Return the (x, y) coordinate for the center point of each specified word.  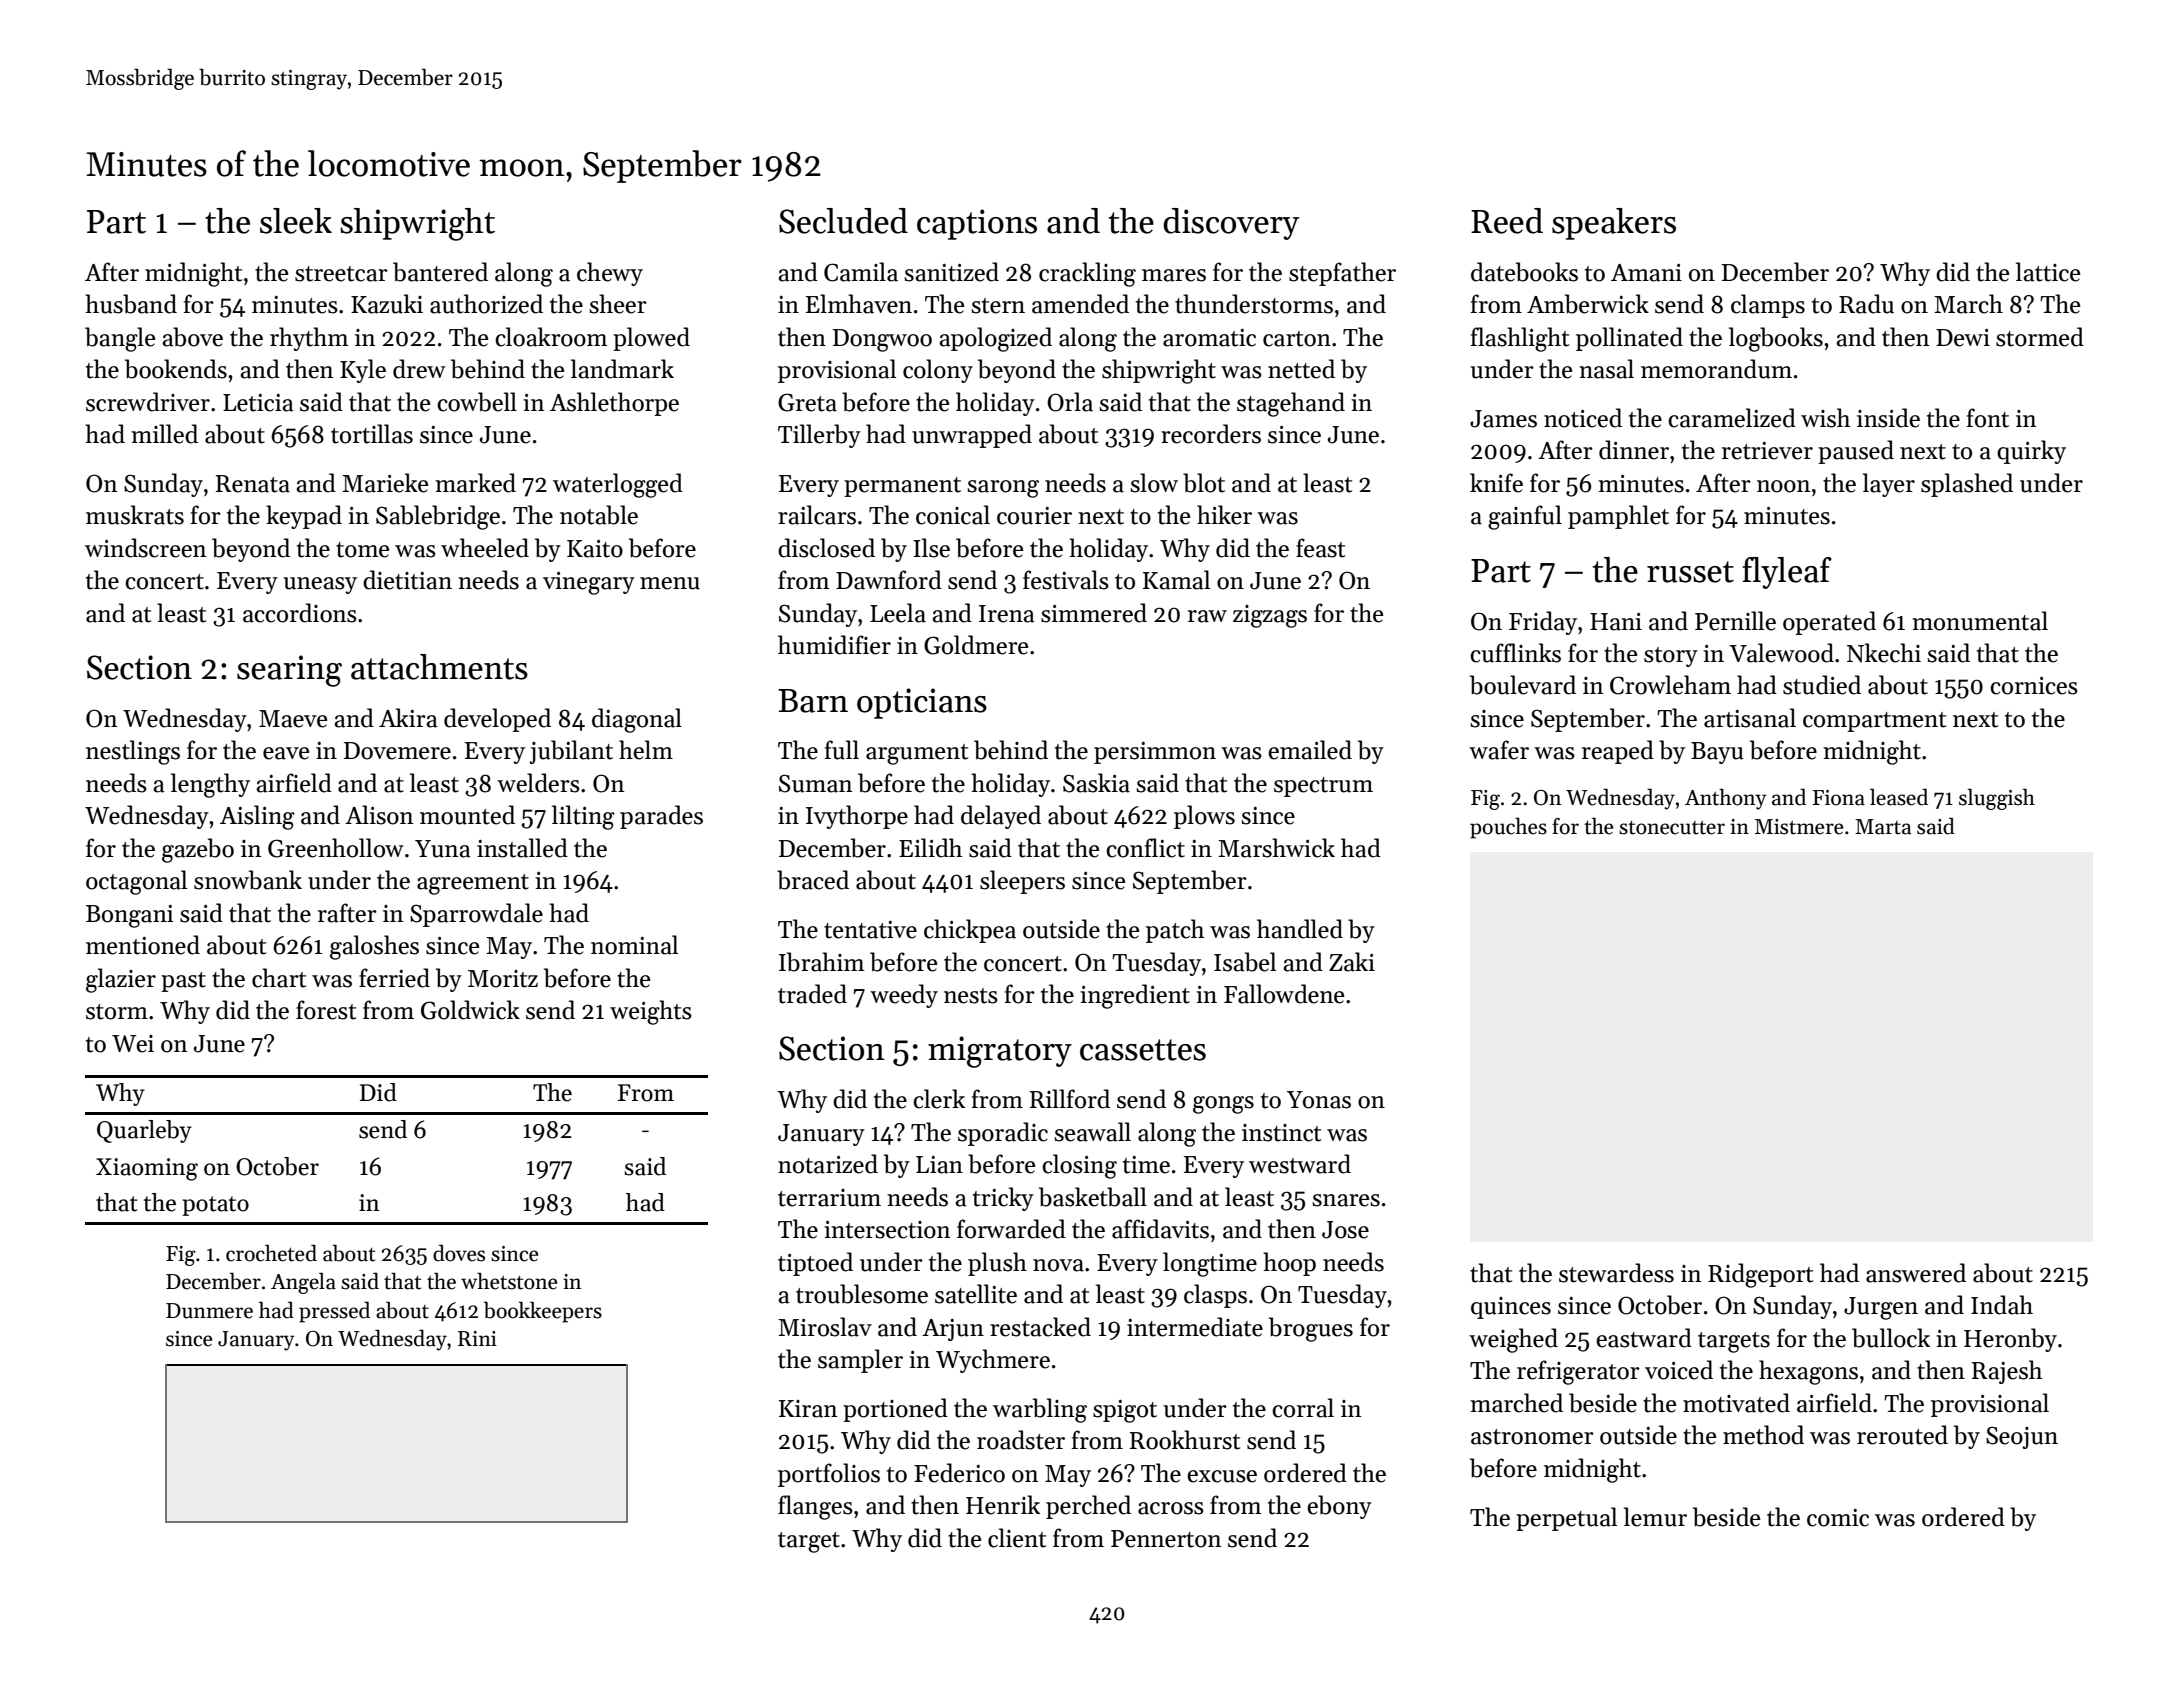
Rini (477, 1338)
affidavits (1160, 1229)
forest (326, 1010)
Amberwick (1588, 304)
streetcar (341, 274)
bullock (1891, 1338)
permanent (902, 487)
